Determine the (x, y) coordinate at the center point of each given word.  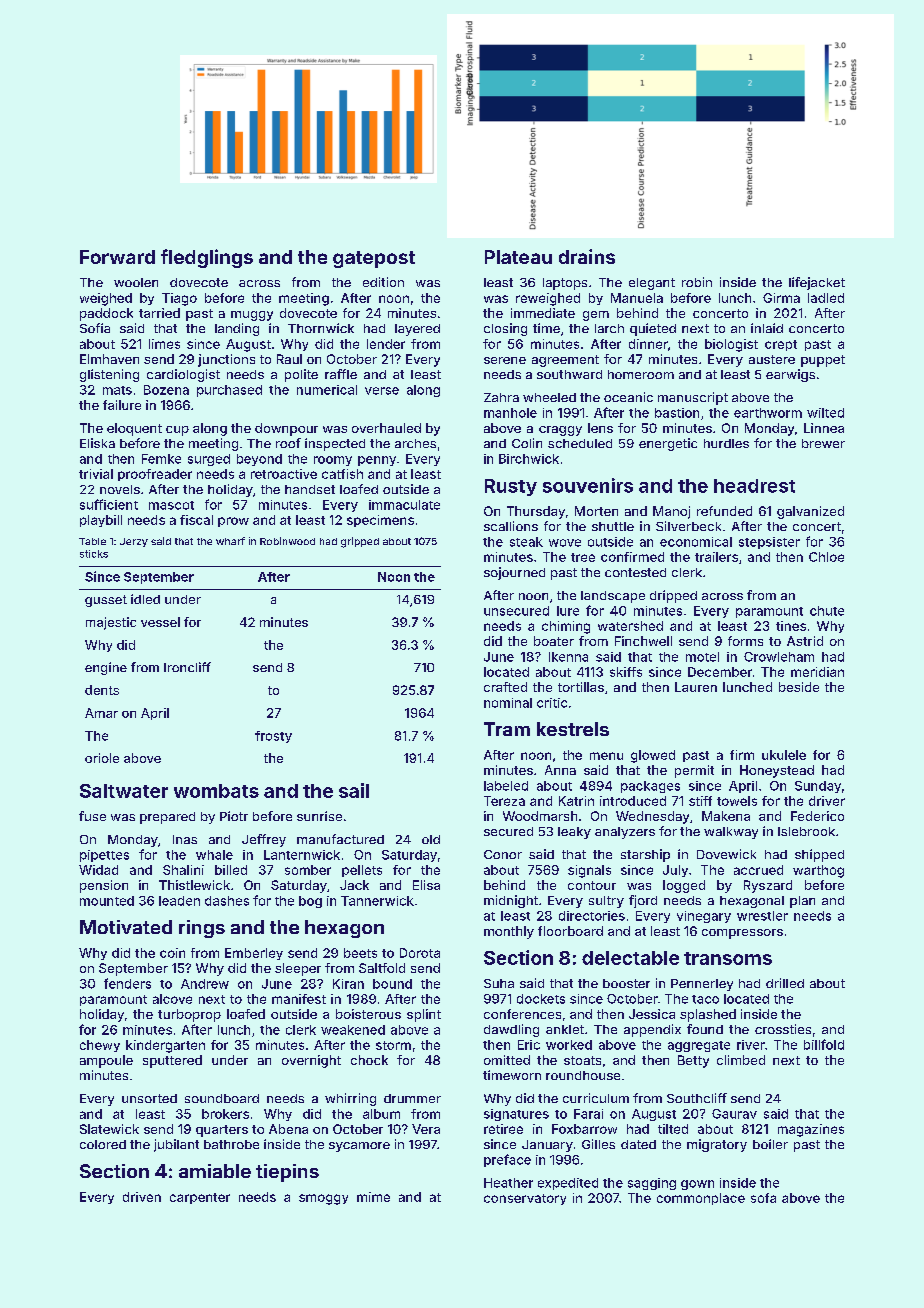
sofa (763, 1198)
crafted (505, 687)
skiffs (626, 672)
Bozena (166, 390)
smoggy (323, 1199)
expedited (568, 1184)
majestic (111, 623)
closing (505, 329)
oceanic (628, 397)
